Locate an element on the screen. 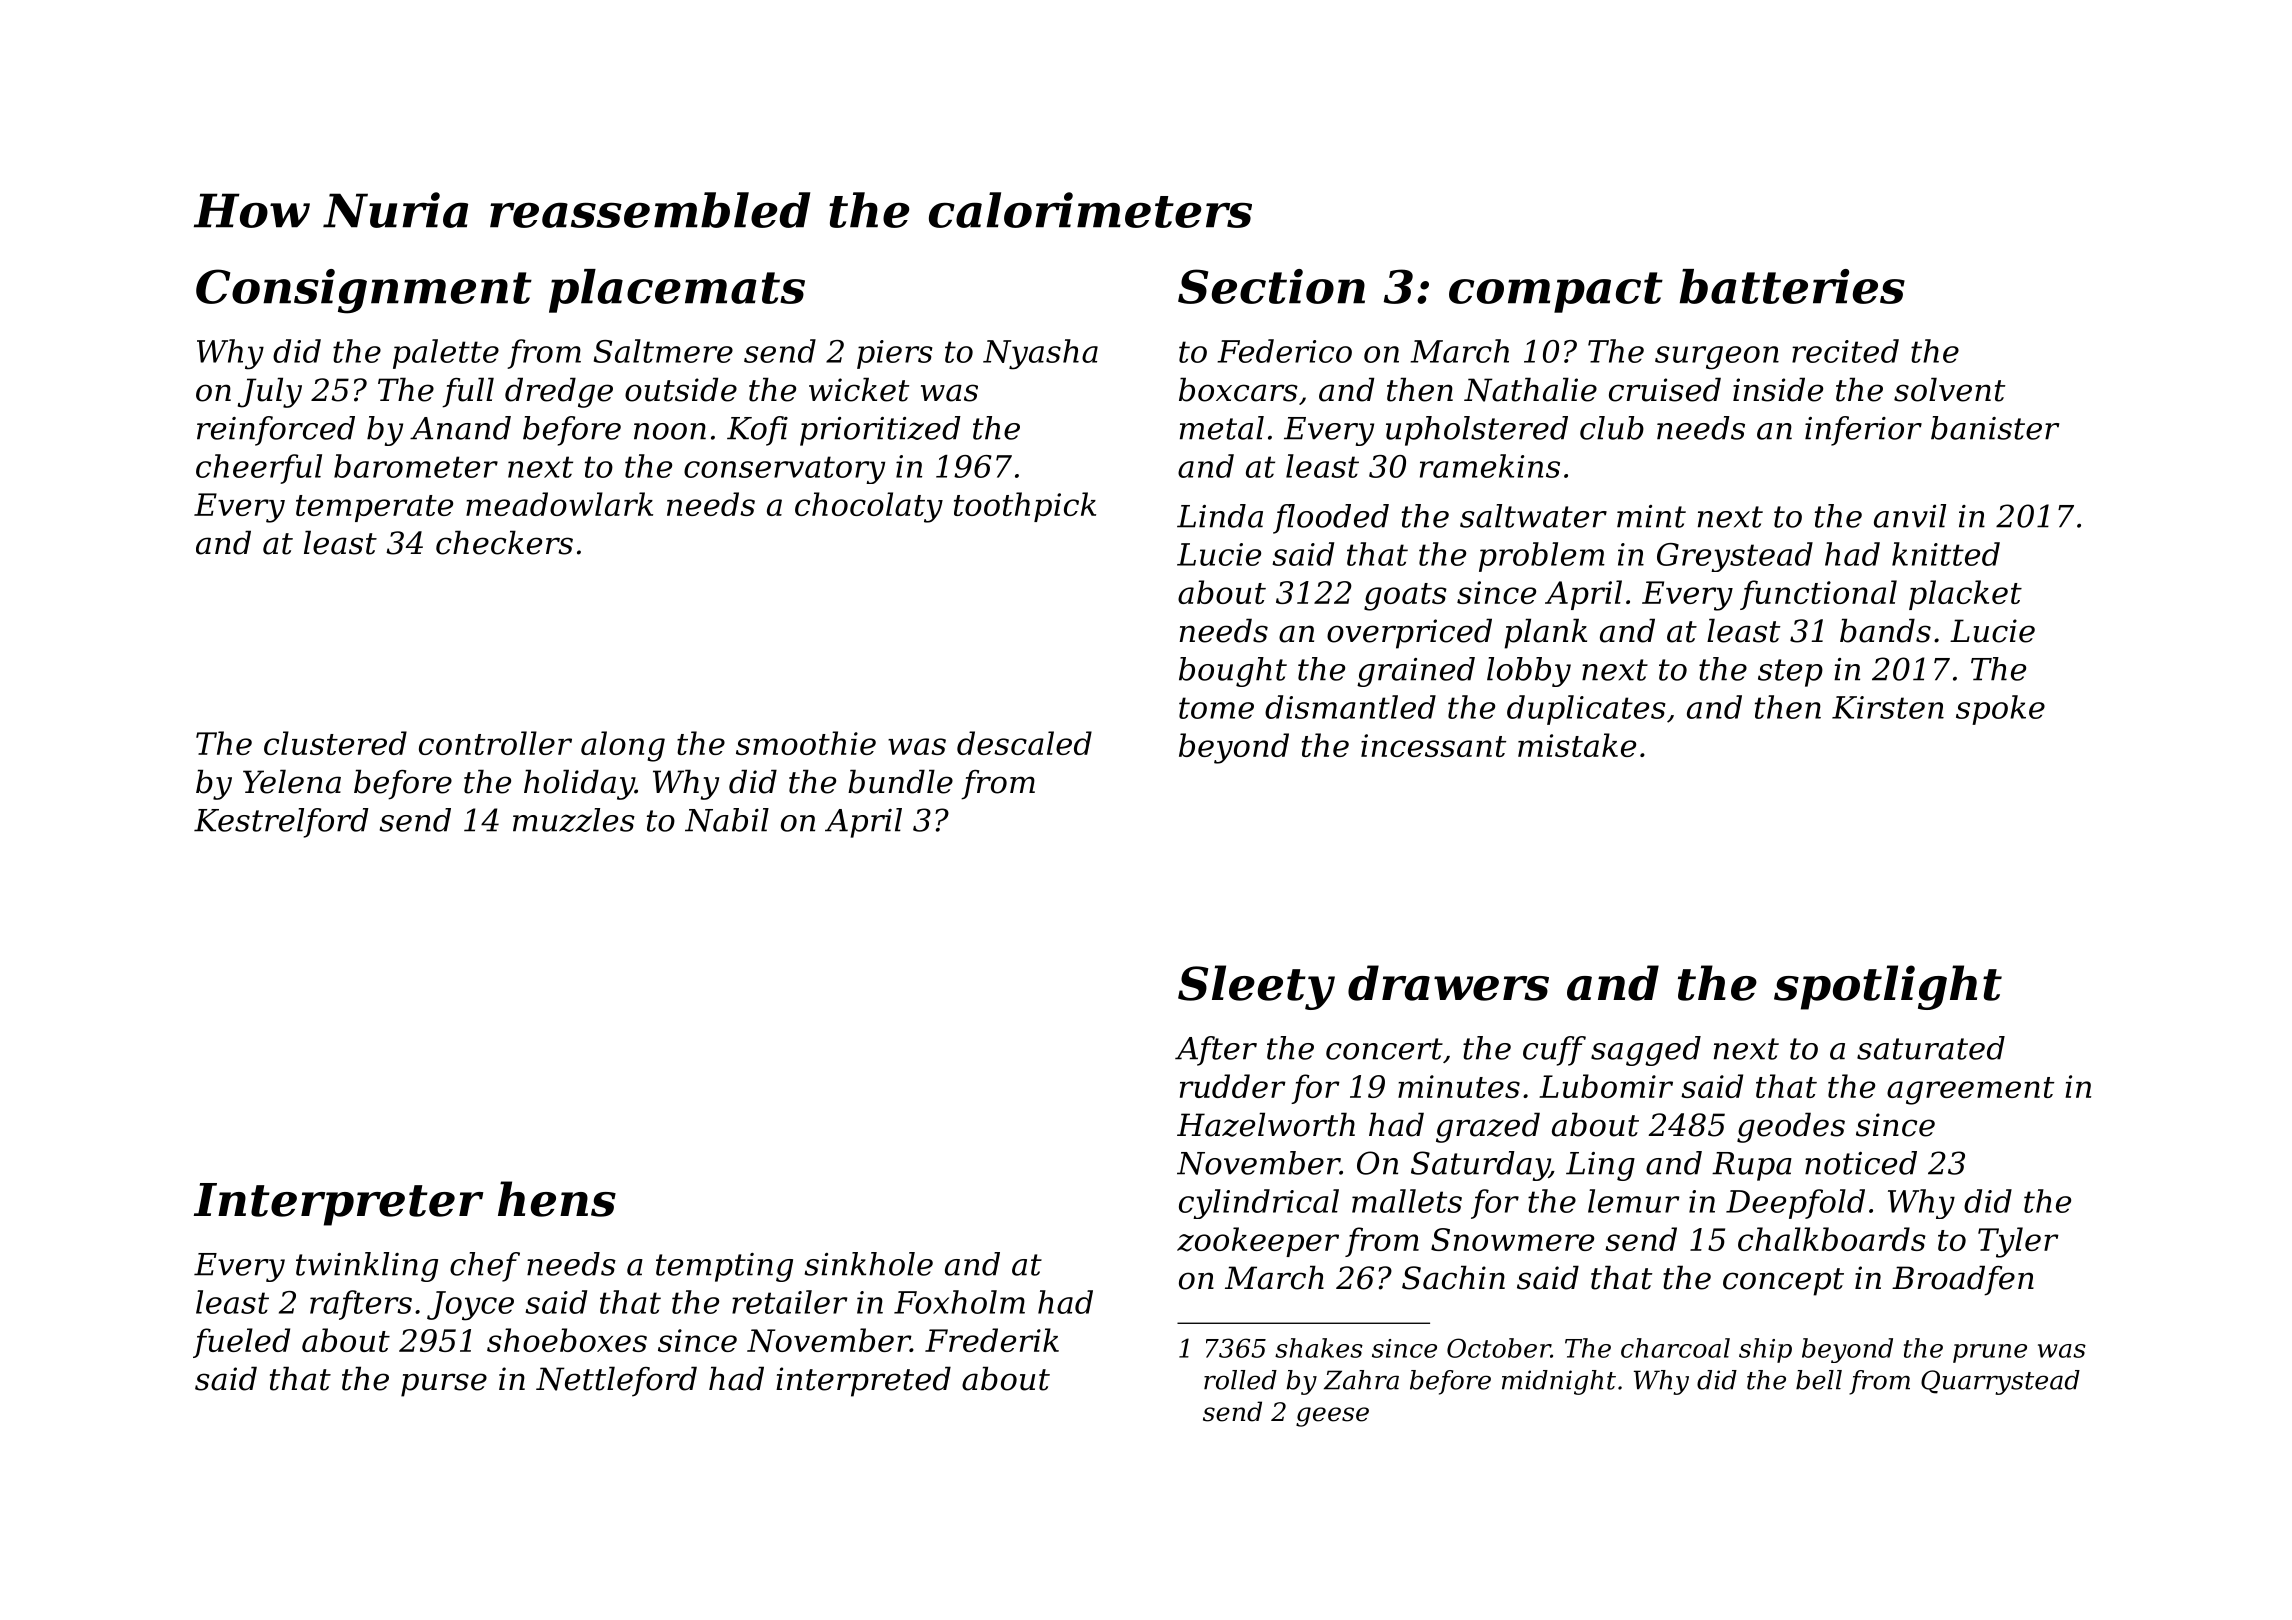 The height and width of the screenshot is (1620, 2292). drawers is located at coordinates (1448, 983).
